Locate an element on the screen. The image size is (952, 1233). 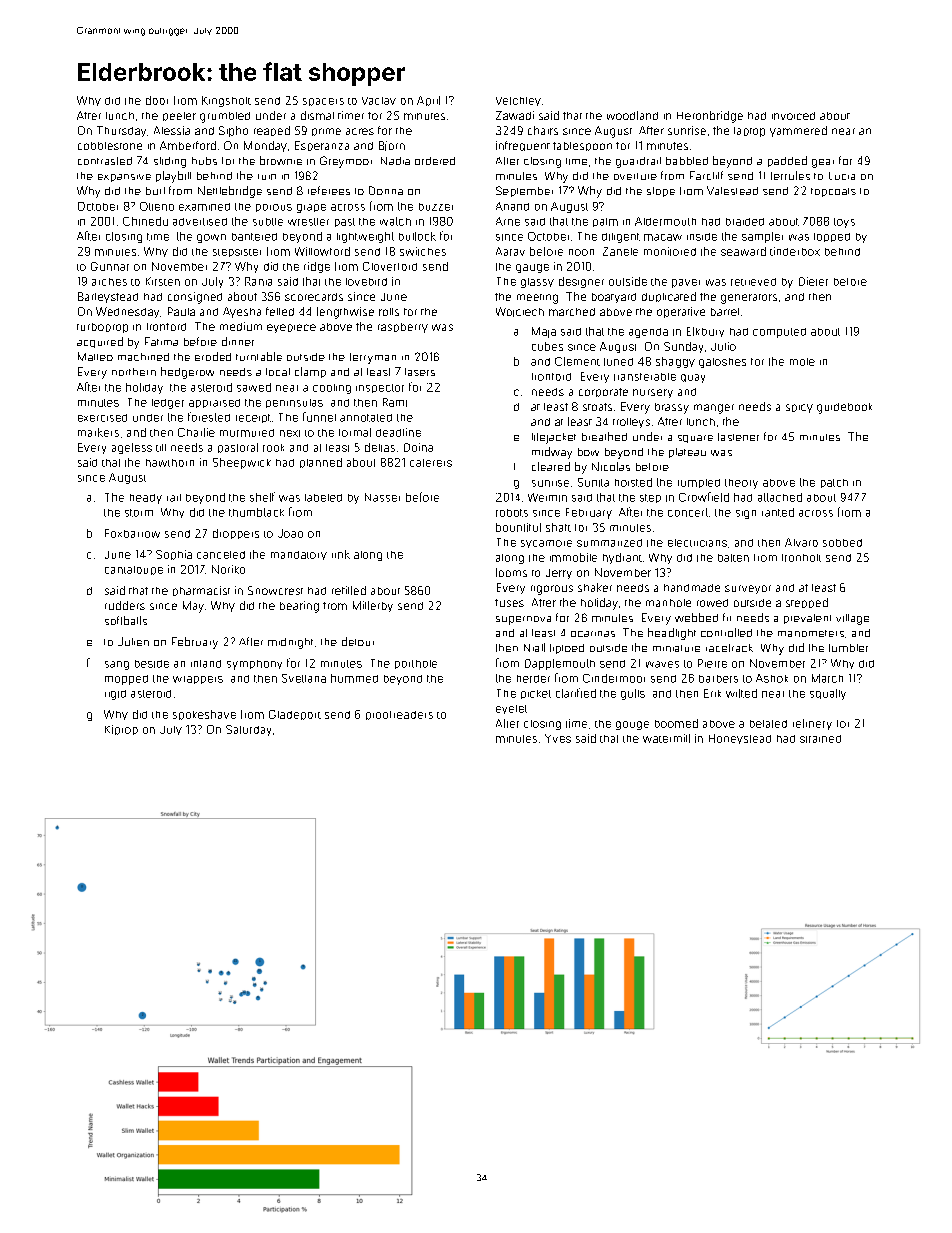
stoats is located at coordinates (597, 407).
